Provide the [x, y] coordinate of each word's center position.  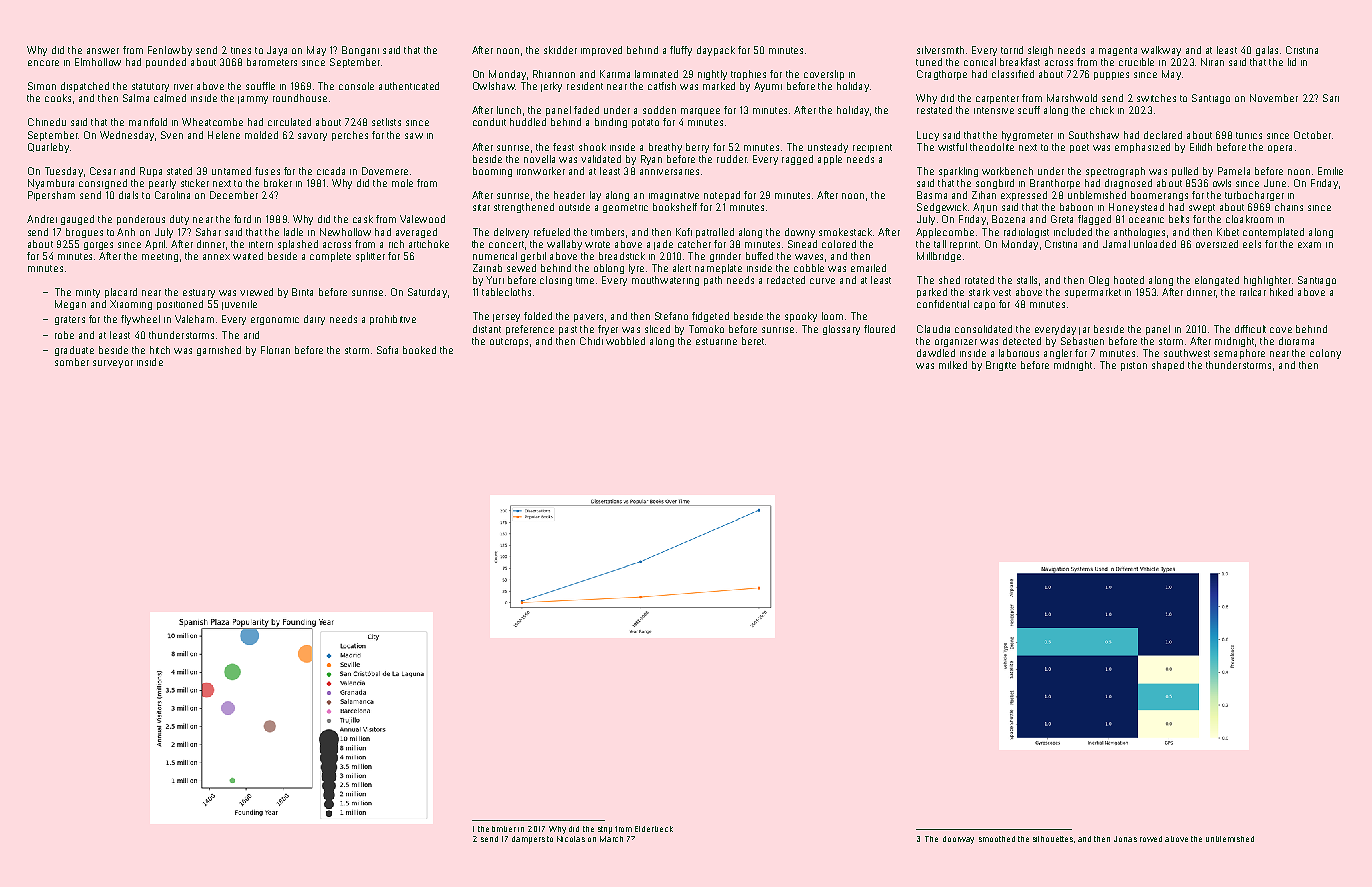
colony [1325, 354]
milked [953, 365]
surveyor [113, 364]
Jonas [1125, 839]
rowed [1151, 839]
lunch [509, 110]
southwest [1187, 353]
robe [64, 335]
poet [1079, 148]
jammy [253, 100]
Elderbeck [654, 829]
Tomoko [706, 329]
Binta [302, 292]
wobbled [625, 341]
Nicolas [571, 839]
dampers [528, 840]
